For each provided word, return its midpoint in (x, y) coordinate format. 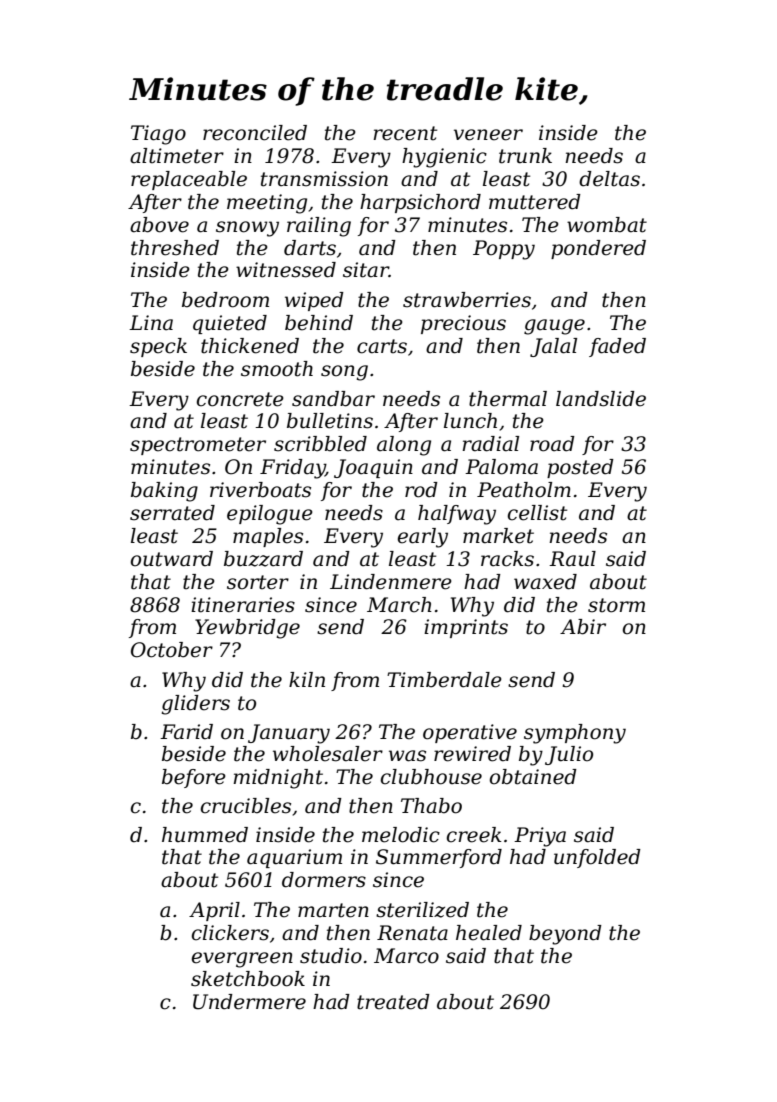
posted (580, 468)
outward (172, 559)
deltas (609, 179)
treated (393, 1002)
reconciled (255, 133)
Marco (406, 956)
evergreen (242, 960)
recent (405, 133)
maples (268, 537)
